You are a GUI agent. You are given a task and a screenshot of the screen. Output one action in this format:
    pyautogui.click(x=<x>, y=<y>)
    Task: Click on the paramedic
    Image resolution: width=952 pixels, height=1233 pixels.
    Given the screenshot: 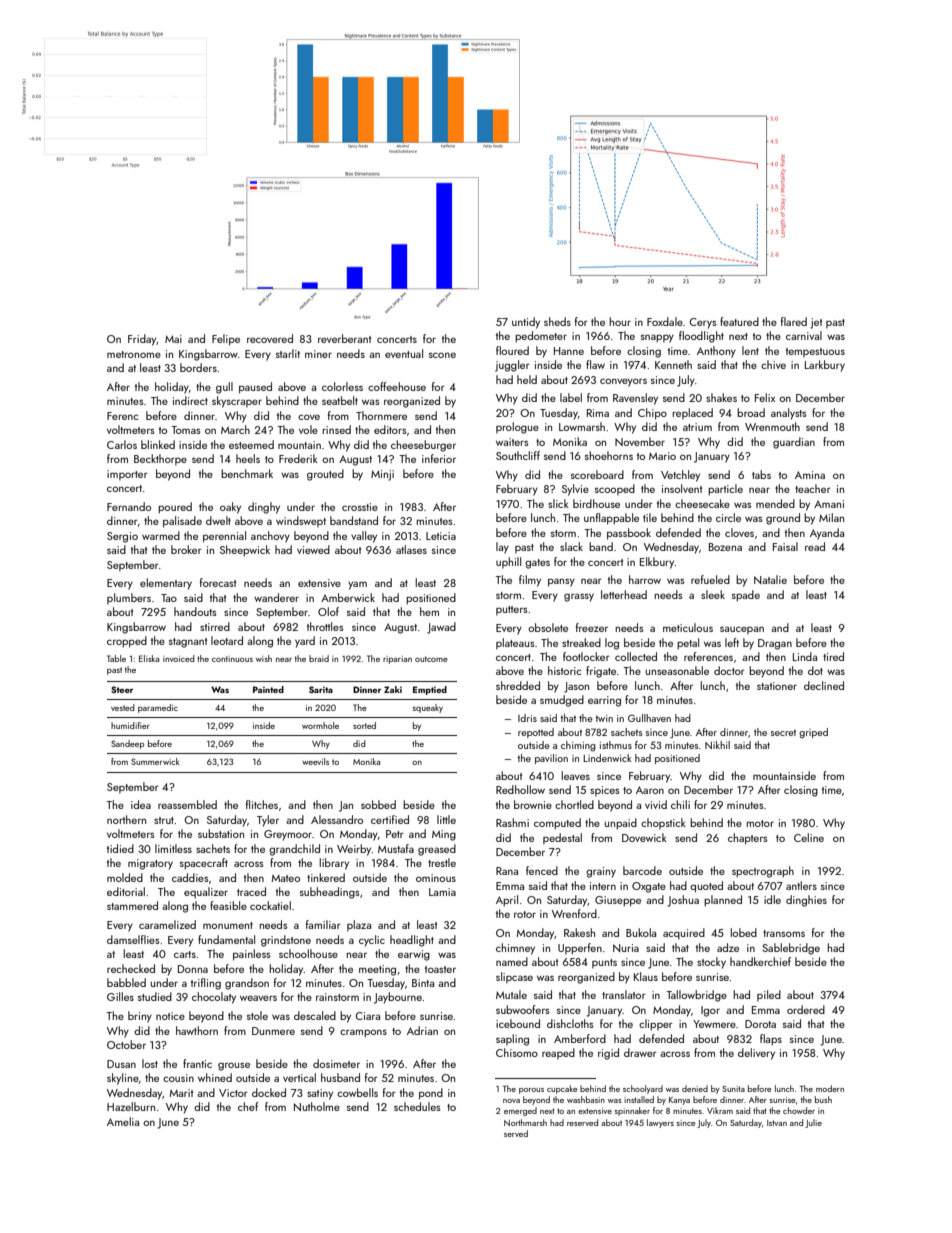 What is the action you would take?
    pyautogui.click(x=158, y=708)
